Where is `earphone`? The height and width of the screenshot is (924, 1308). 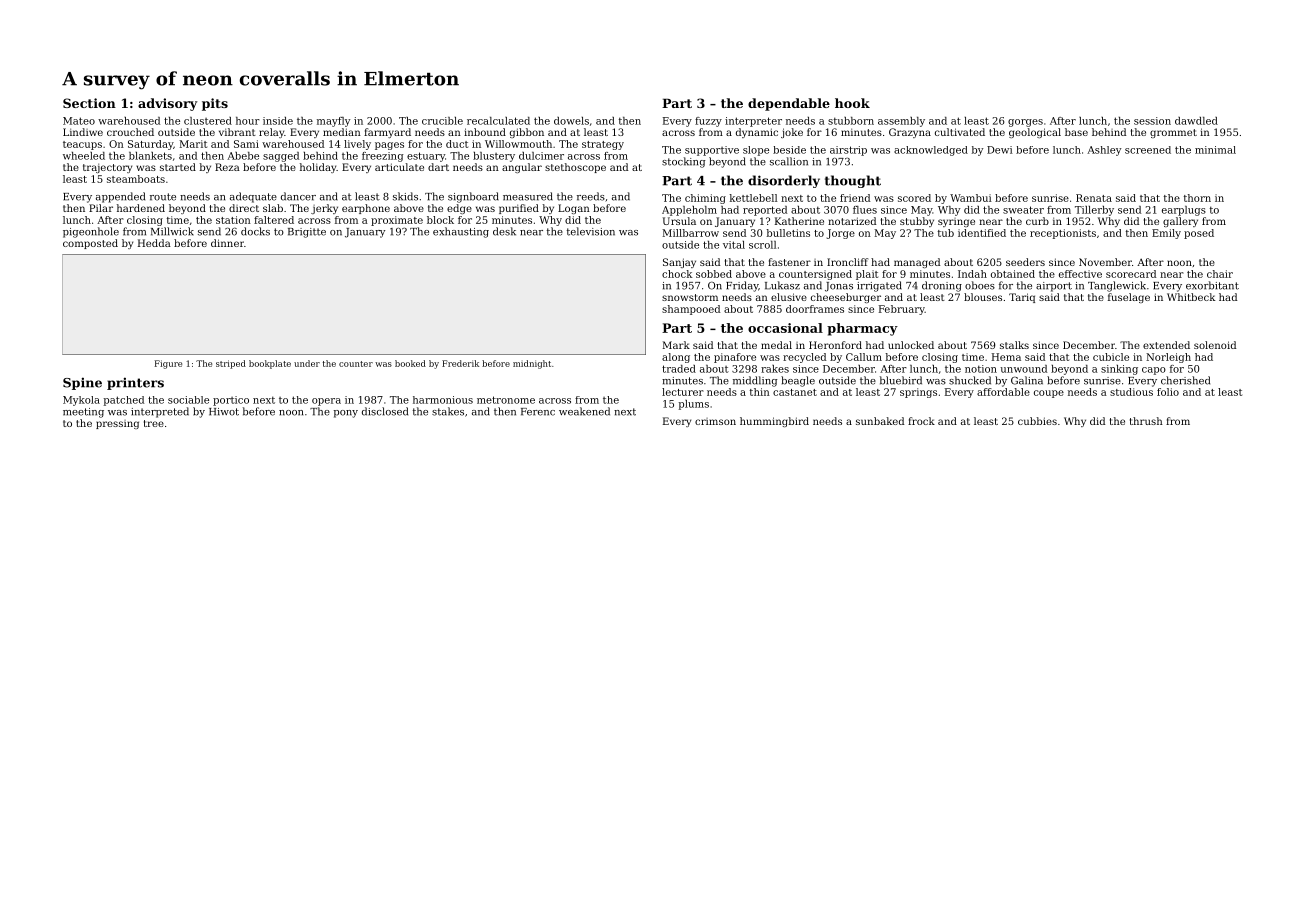 earphone is located at coordinates (366, 209).
